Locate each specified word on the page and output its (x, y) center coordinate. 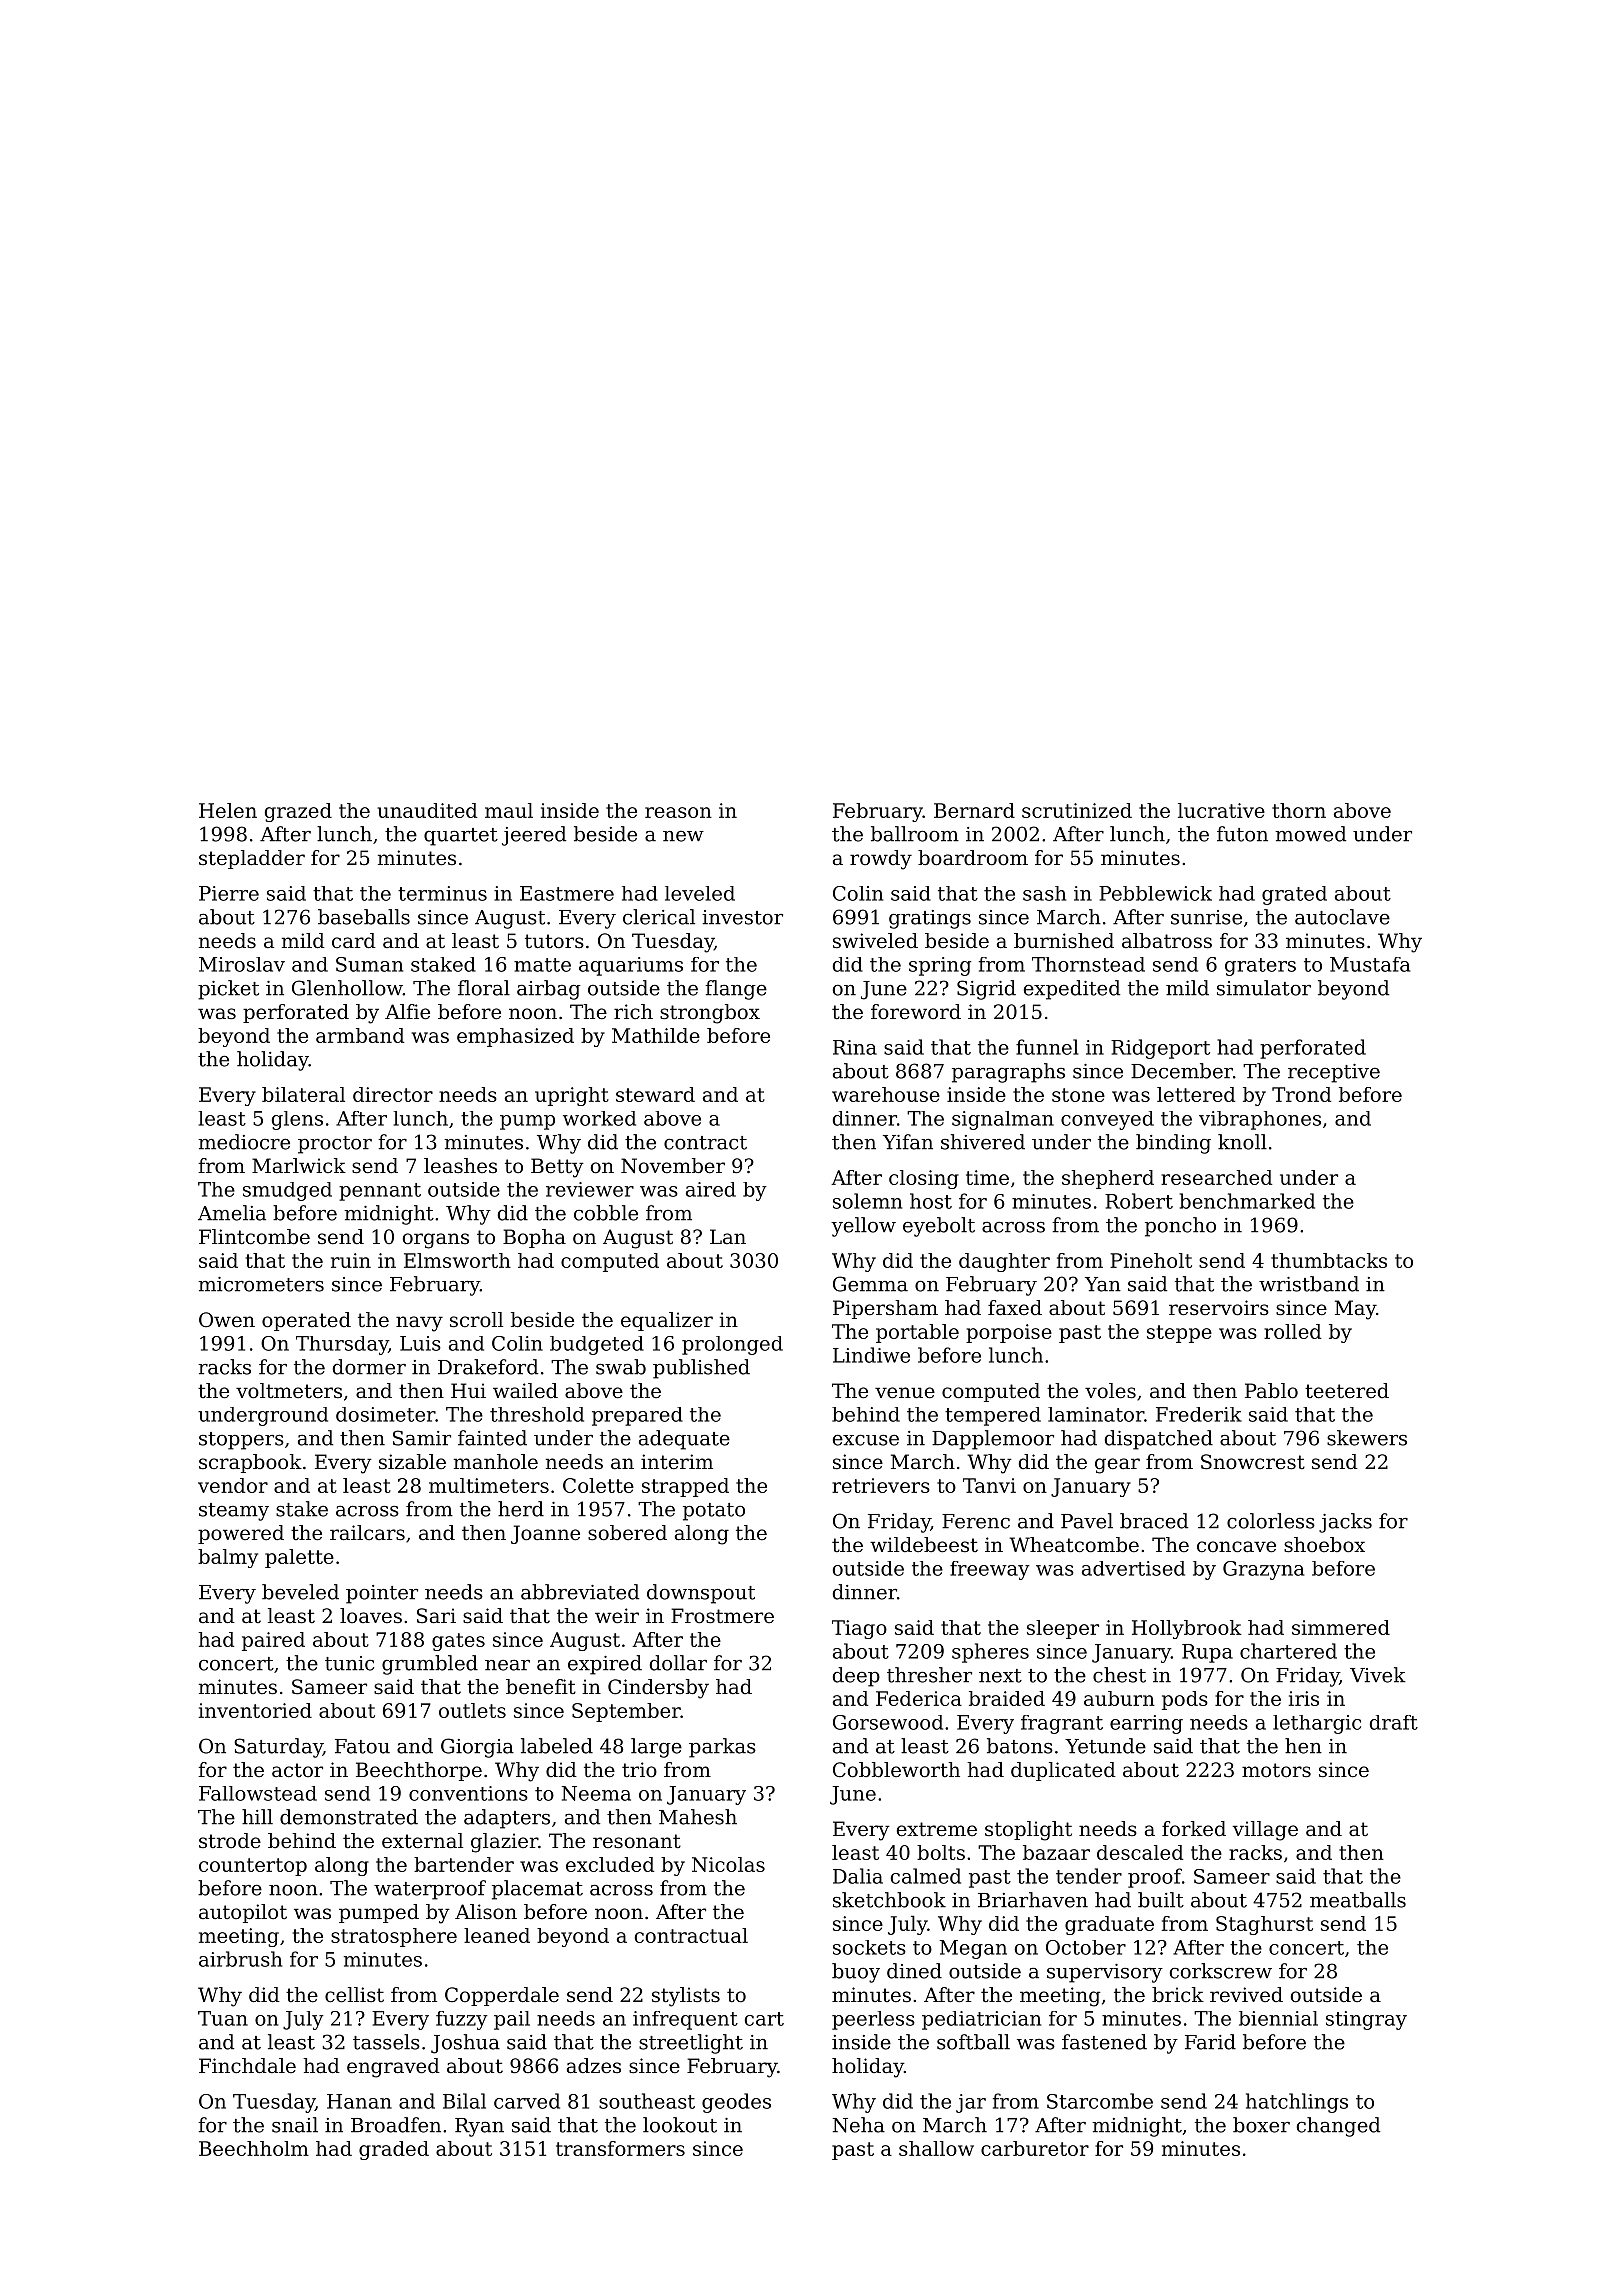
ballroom (915, 834)
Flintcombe (254, 1237)
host (931, 1201)
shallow (936, 2148)
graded (394, 2150)
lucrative (1221, 810)
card (354, 941)
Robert (1139, 1201)
